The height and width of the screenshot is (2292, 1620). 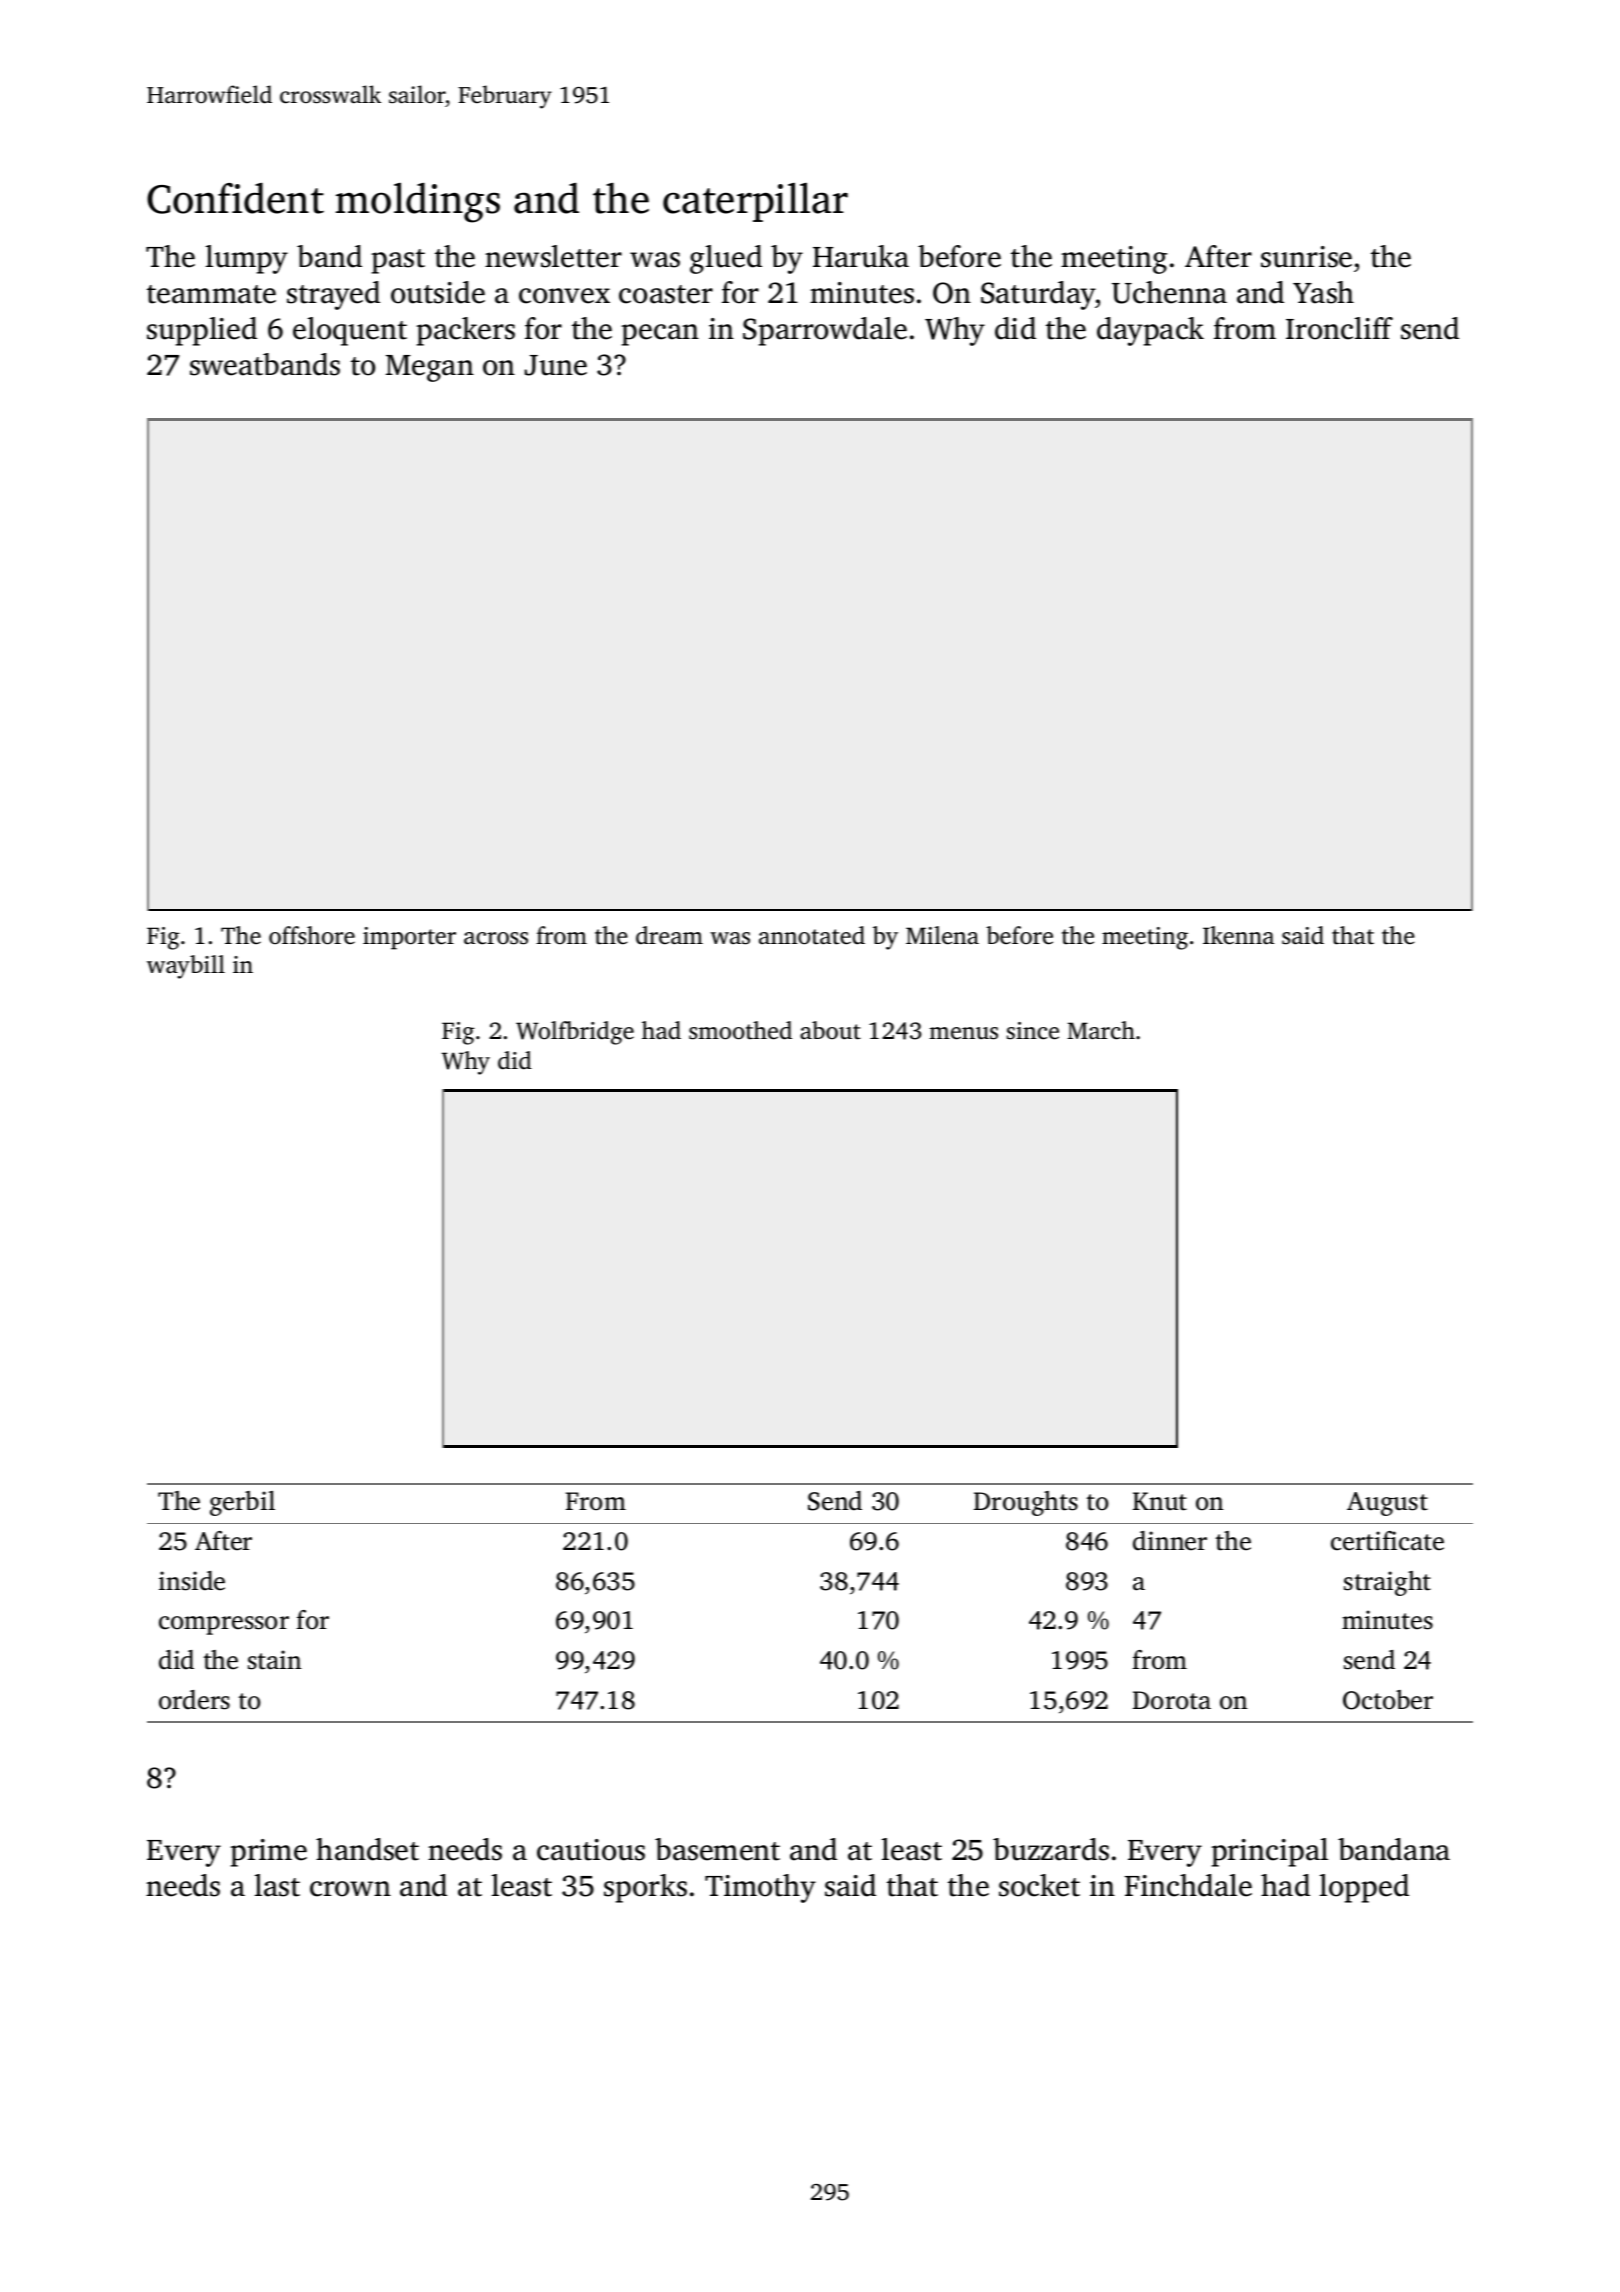 What do you see at coordinates (186, 967) in the screenshot?
I see `waybill` at bounding box center [186, 967].
